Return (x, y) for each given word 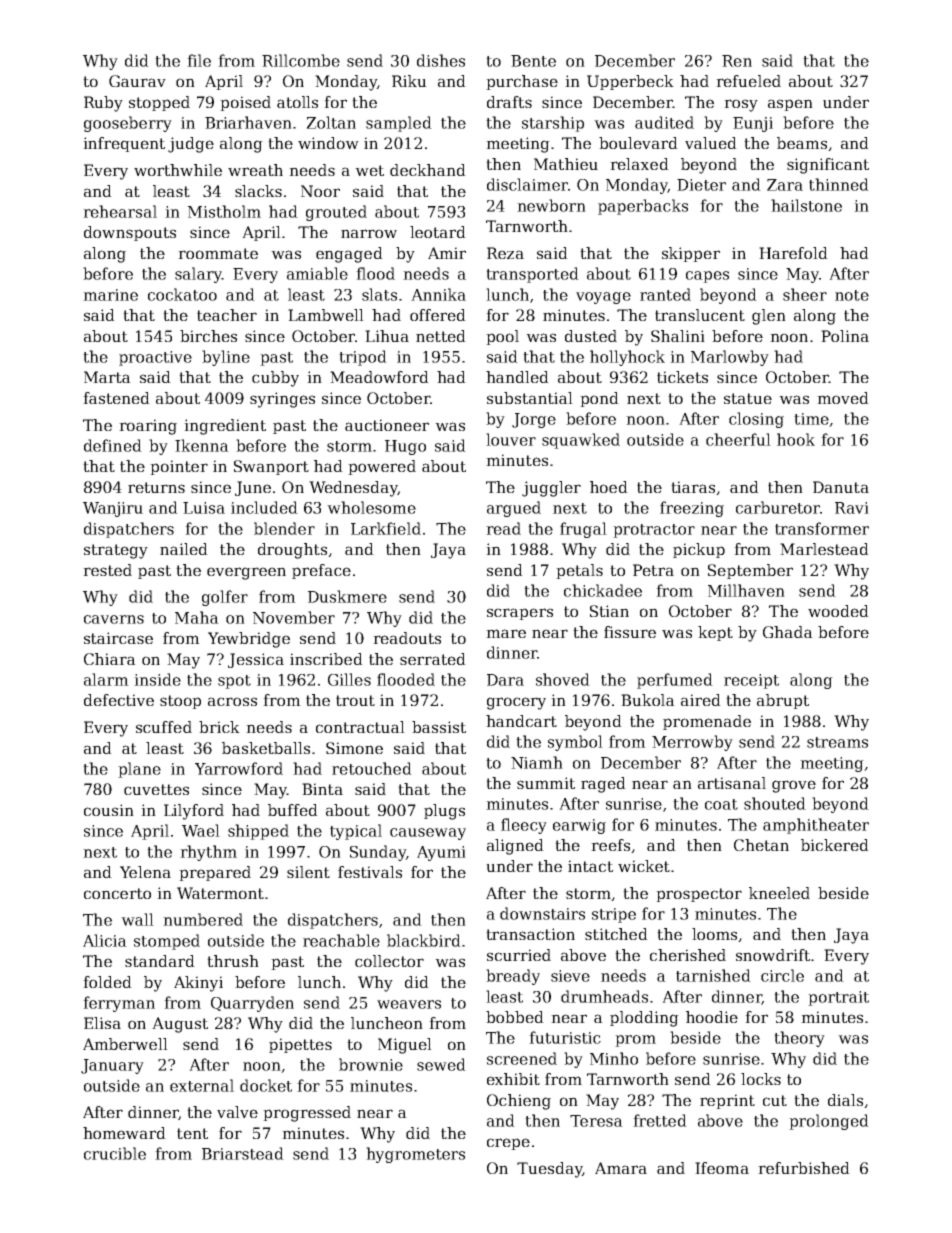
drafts (509, 102)
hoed (609, 487)
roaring (148, 427)
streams (837, 742)
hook (796, 439)
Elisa (102, 1023)
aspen (790, 105)
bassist (439, 727)
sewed (441, 1064)
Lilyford (194, 812)
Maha (197, 617)
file (199, 60)
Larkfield (386, 528)
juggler (551, 489)
